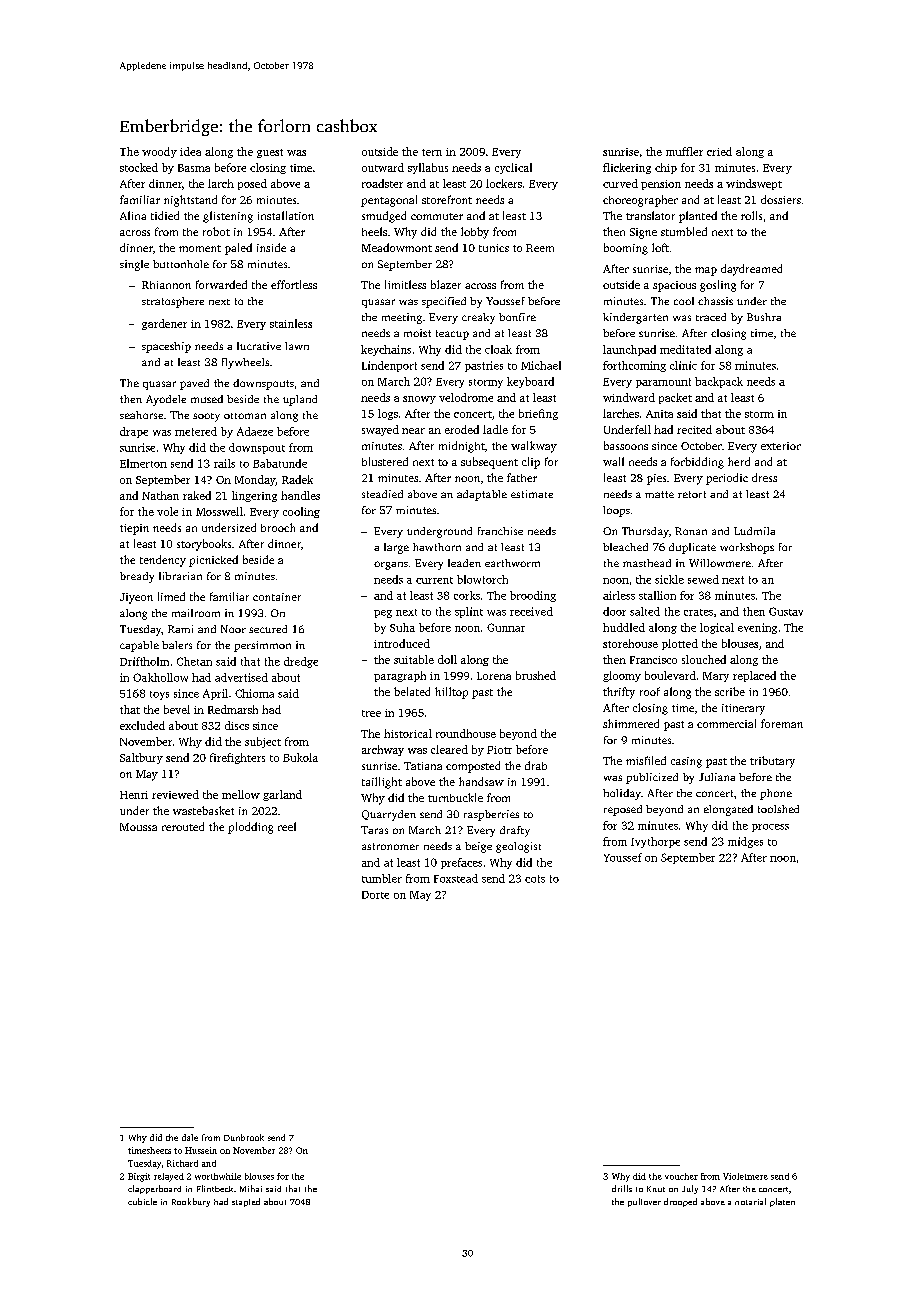 The width and height of the document is (924, 1308). Describe the element at coordinates (255, 480) in the document. I see `Monday` at that location.
